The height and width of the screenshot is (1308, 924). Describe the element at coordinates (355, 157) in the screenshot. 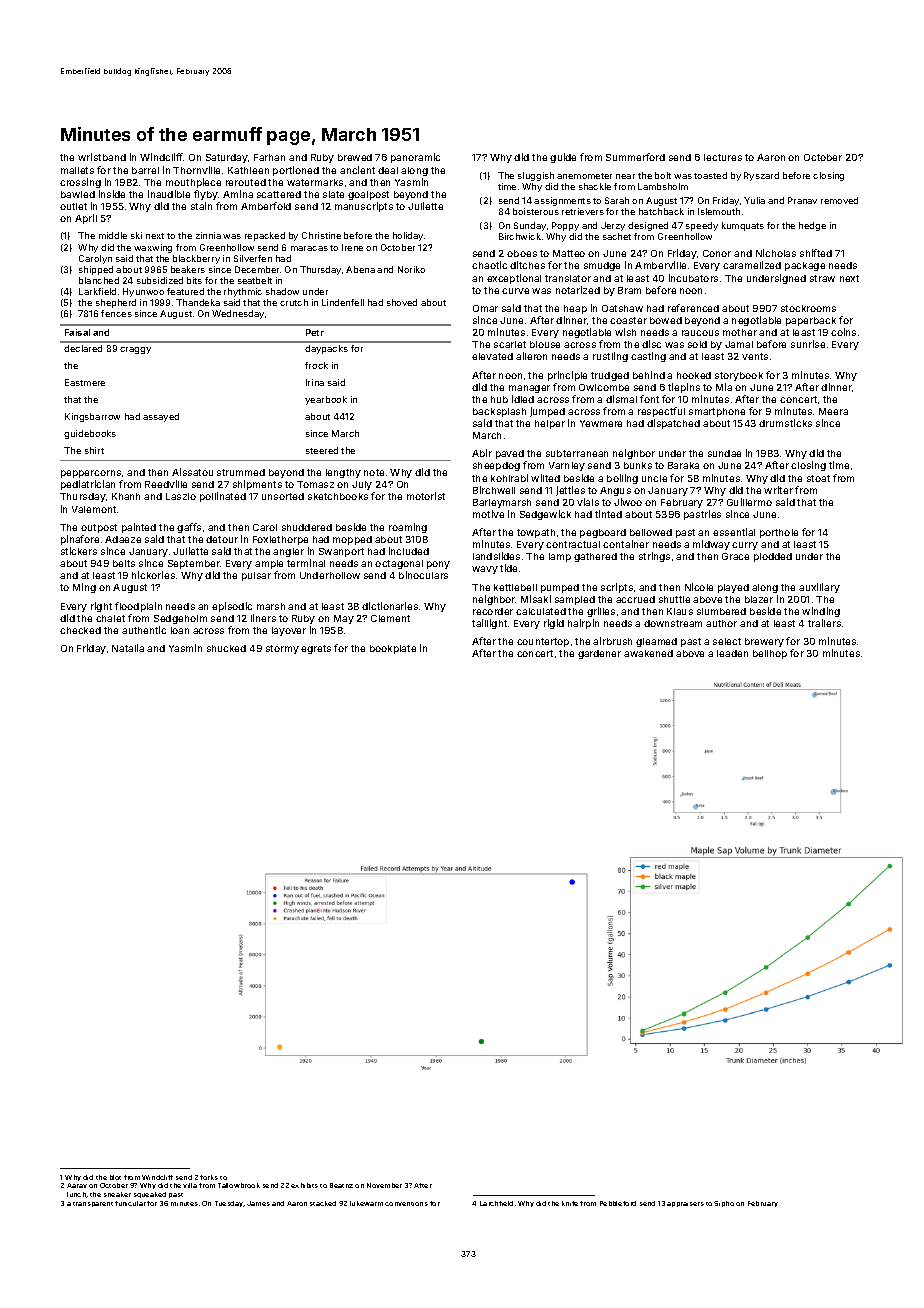

I see `brewed` at that location.
